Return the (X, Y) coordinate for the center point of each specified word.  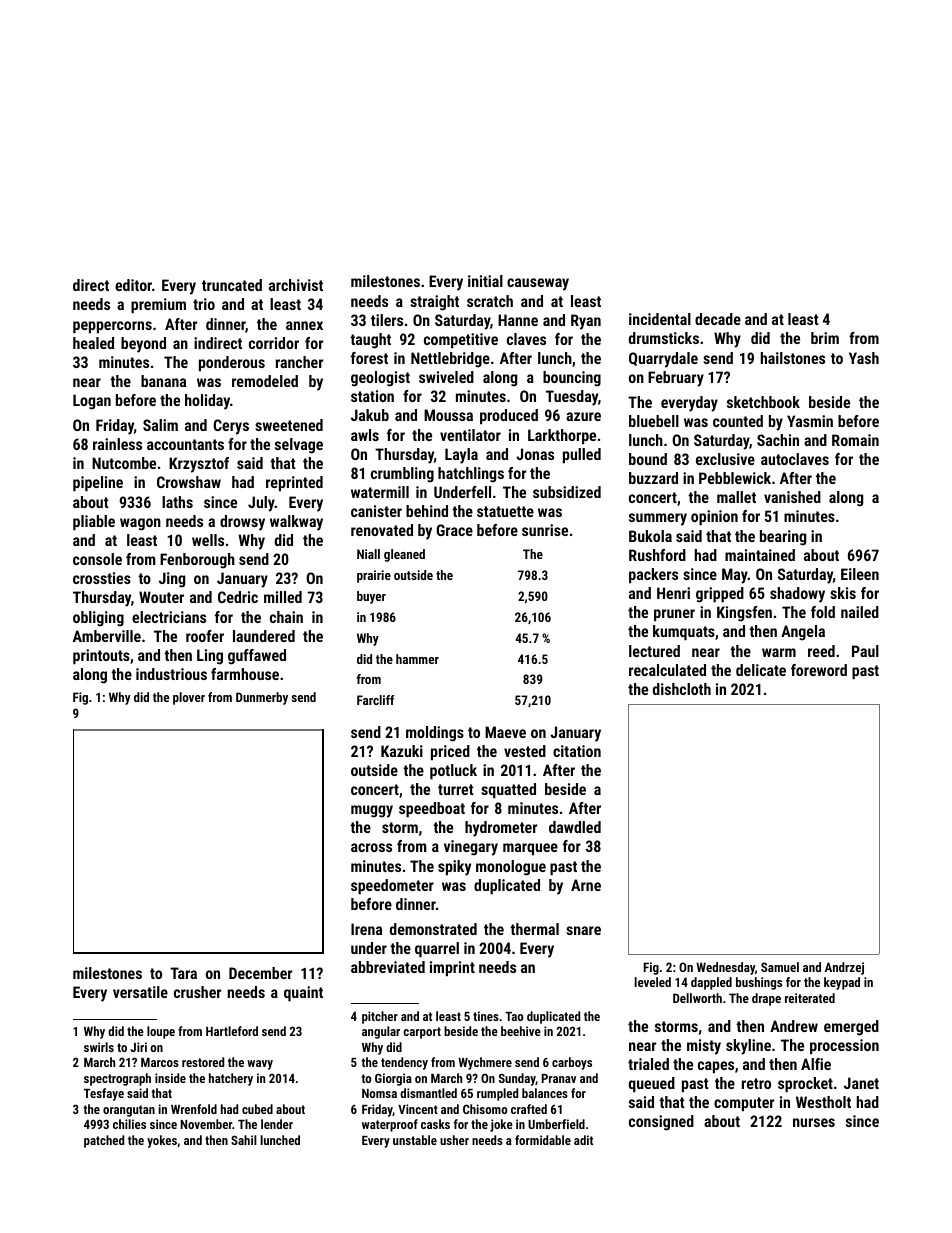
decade (718, 319)
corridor (274, 343)
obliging (98, 619)
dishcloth (682, 689)
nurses (814, 1122)
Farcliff (375, 700)
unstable (415, 1140)
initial (485, 281)
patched (104, 1141)
